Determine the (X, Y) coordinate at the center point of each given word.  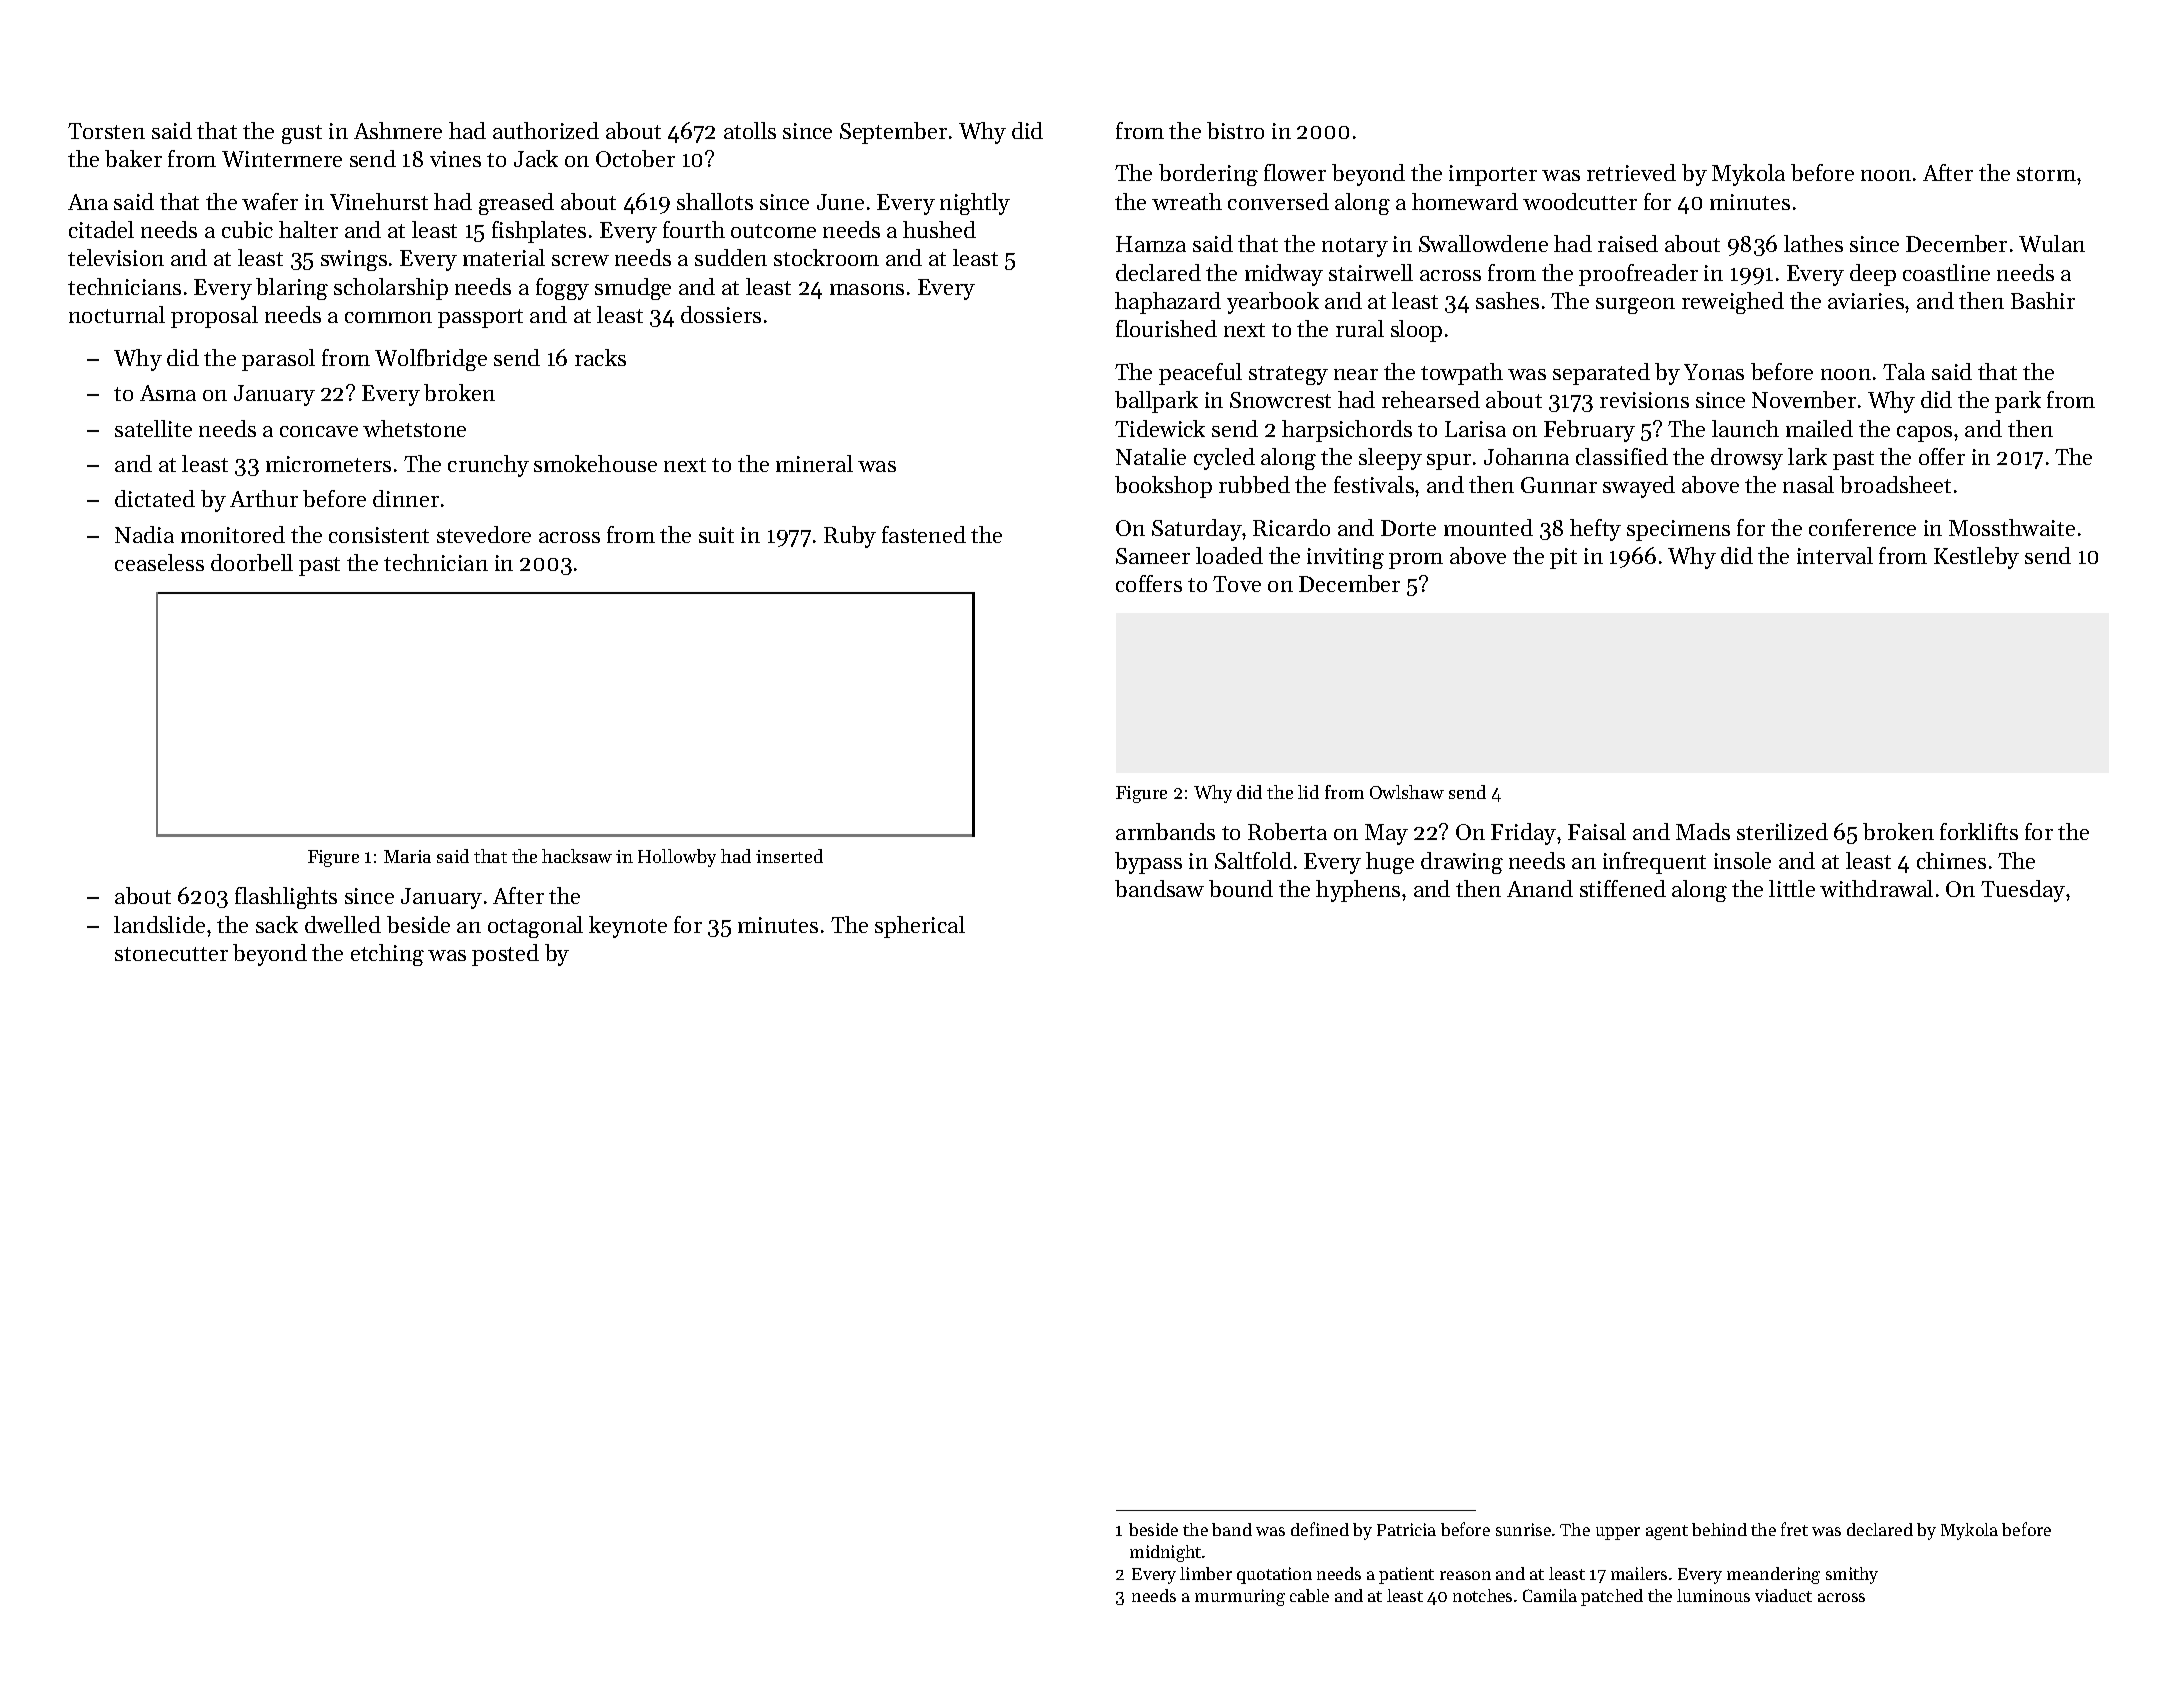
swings (354, 260)
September (893, 133)
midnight (1165, 1553)
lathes (1813, 243)
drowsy (1747, 459)
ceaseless (159, 562)
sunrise (1523, 1529)
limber (1206, 1573)
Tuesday (2023, 891)
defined (1320, 1529)
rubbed (1254, 484)
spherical (920, 927)
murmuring (1240, 1597)
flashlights (286, 898)
